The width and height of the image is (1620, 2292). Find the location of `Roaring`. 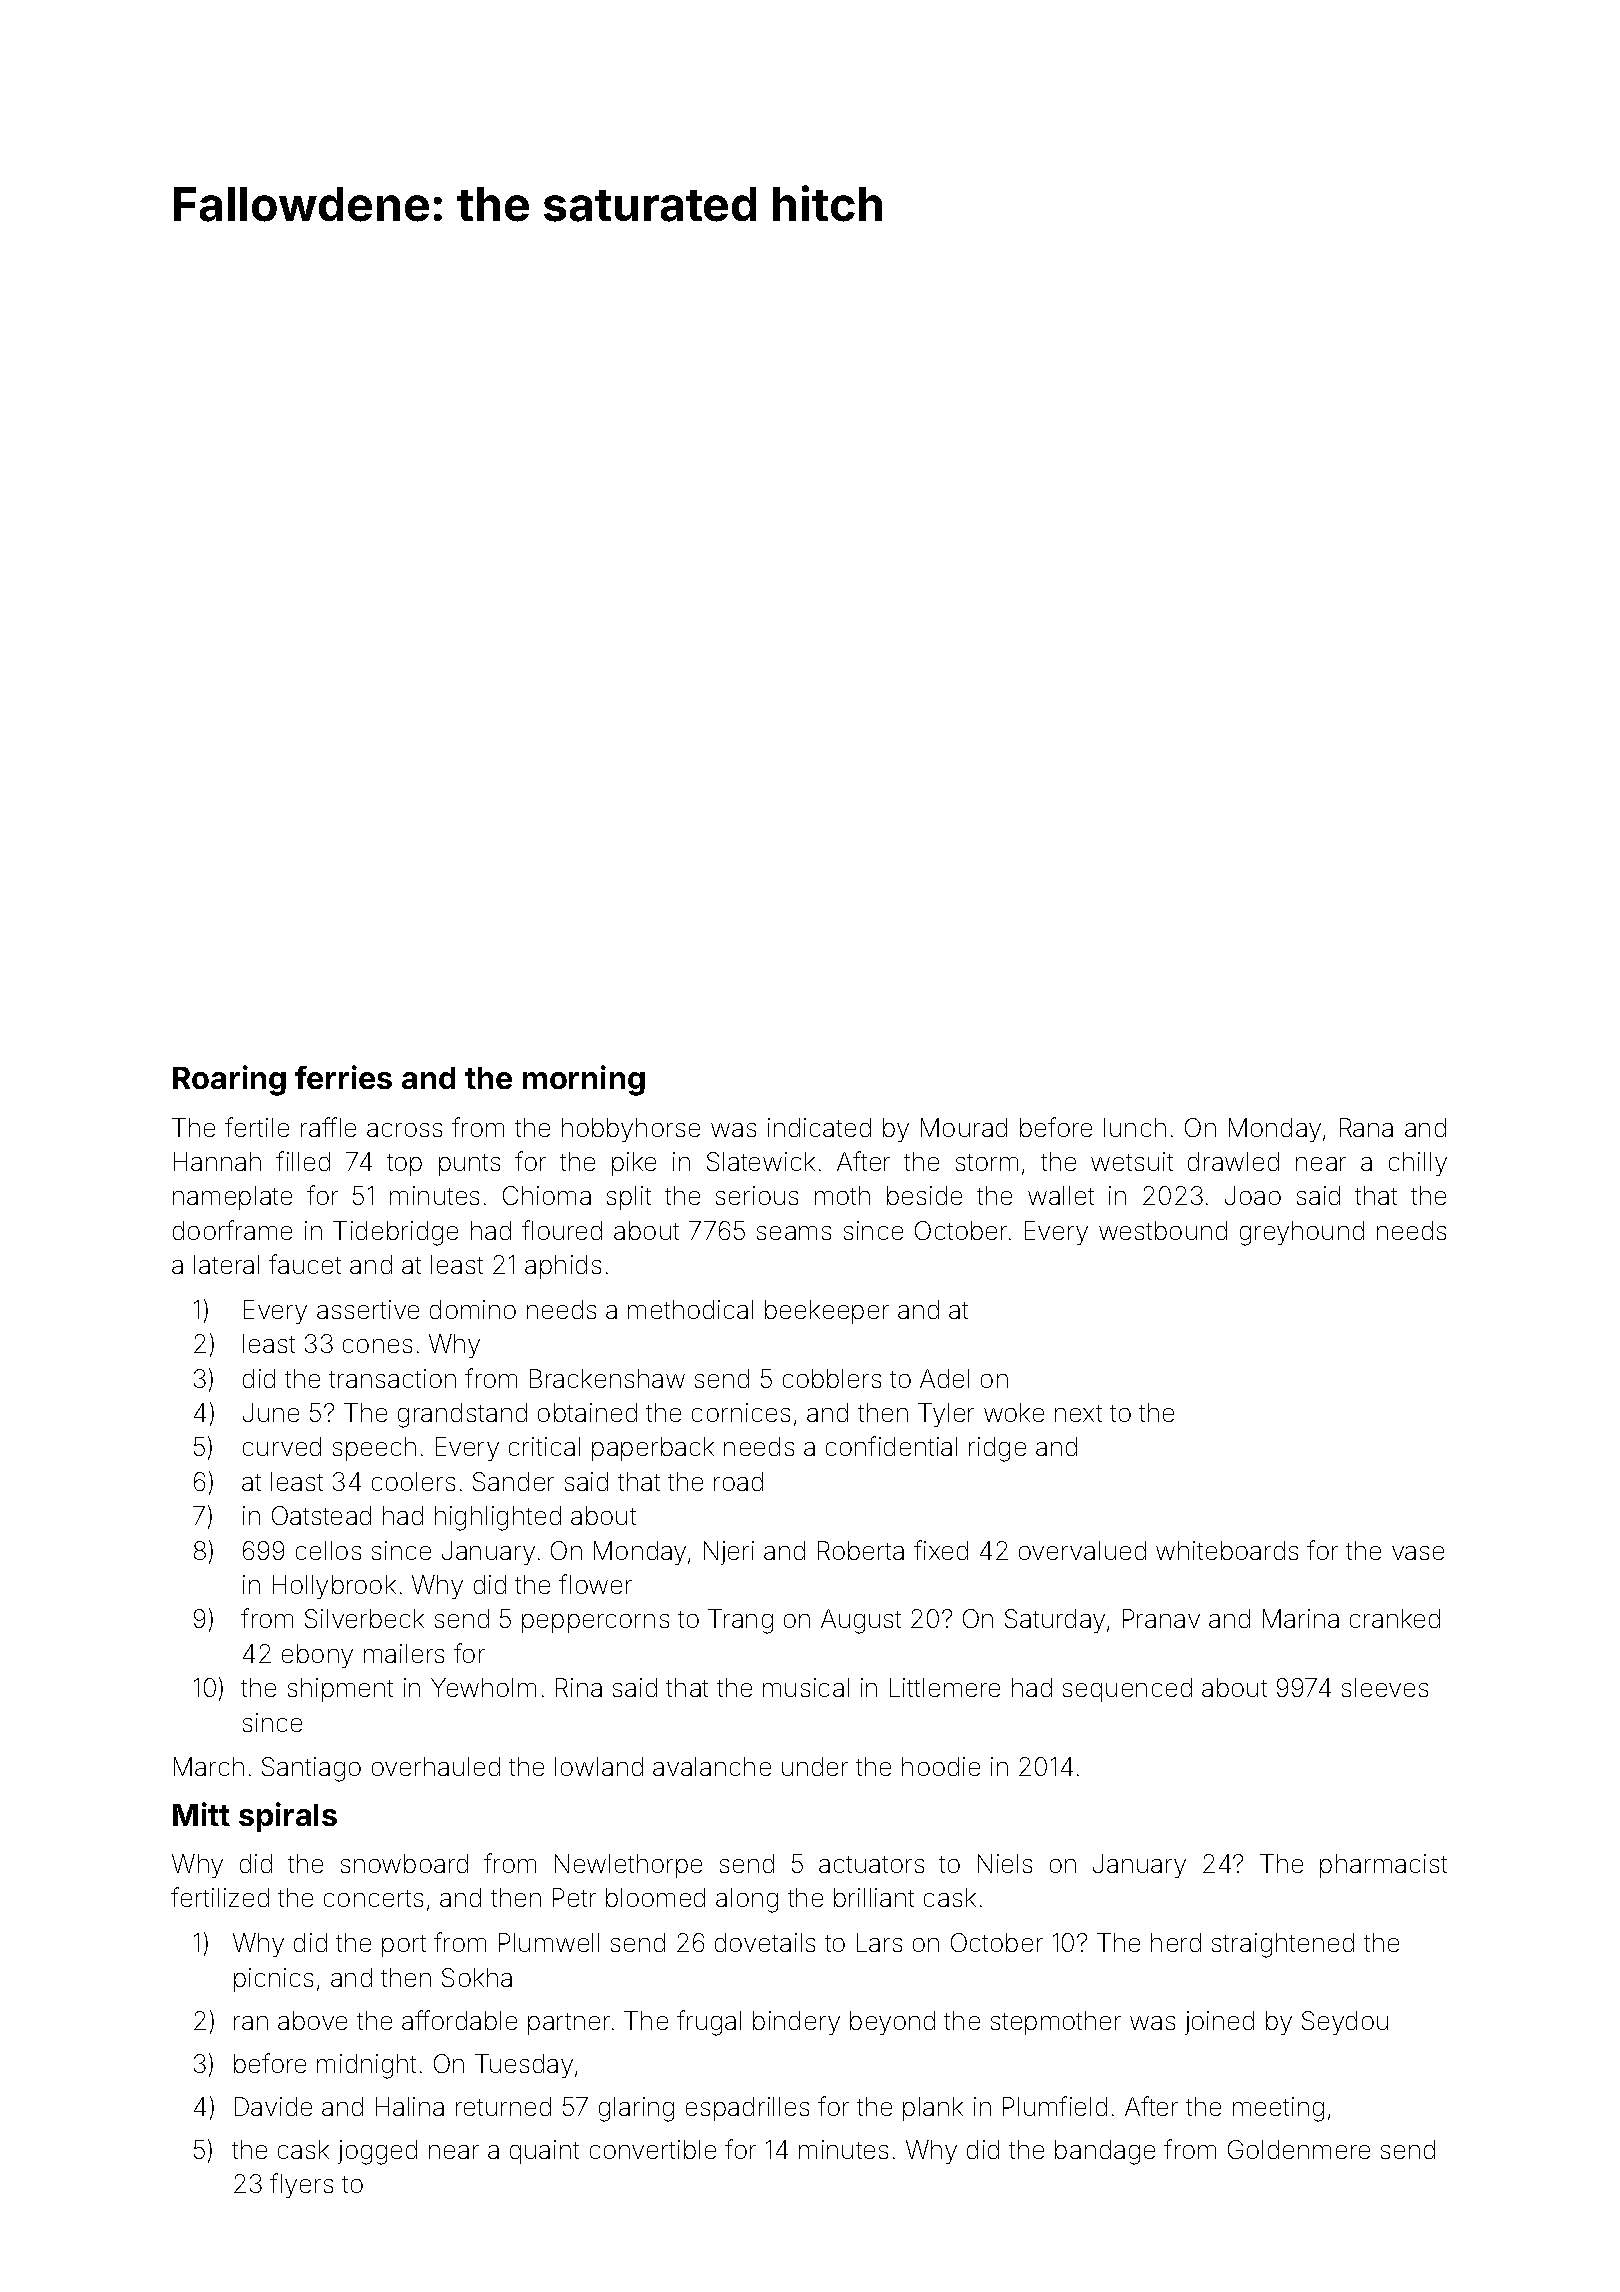

Roaring is located at coordinates (229, 1080).
